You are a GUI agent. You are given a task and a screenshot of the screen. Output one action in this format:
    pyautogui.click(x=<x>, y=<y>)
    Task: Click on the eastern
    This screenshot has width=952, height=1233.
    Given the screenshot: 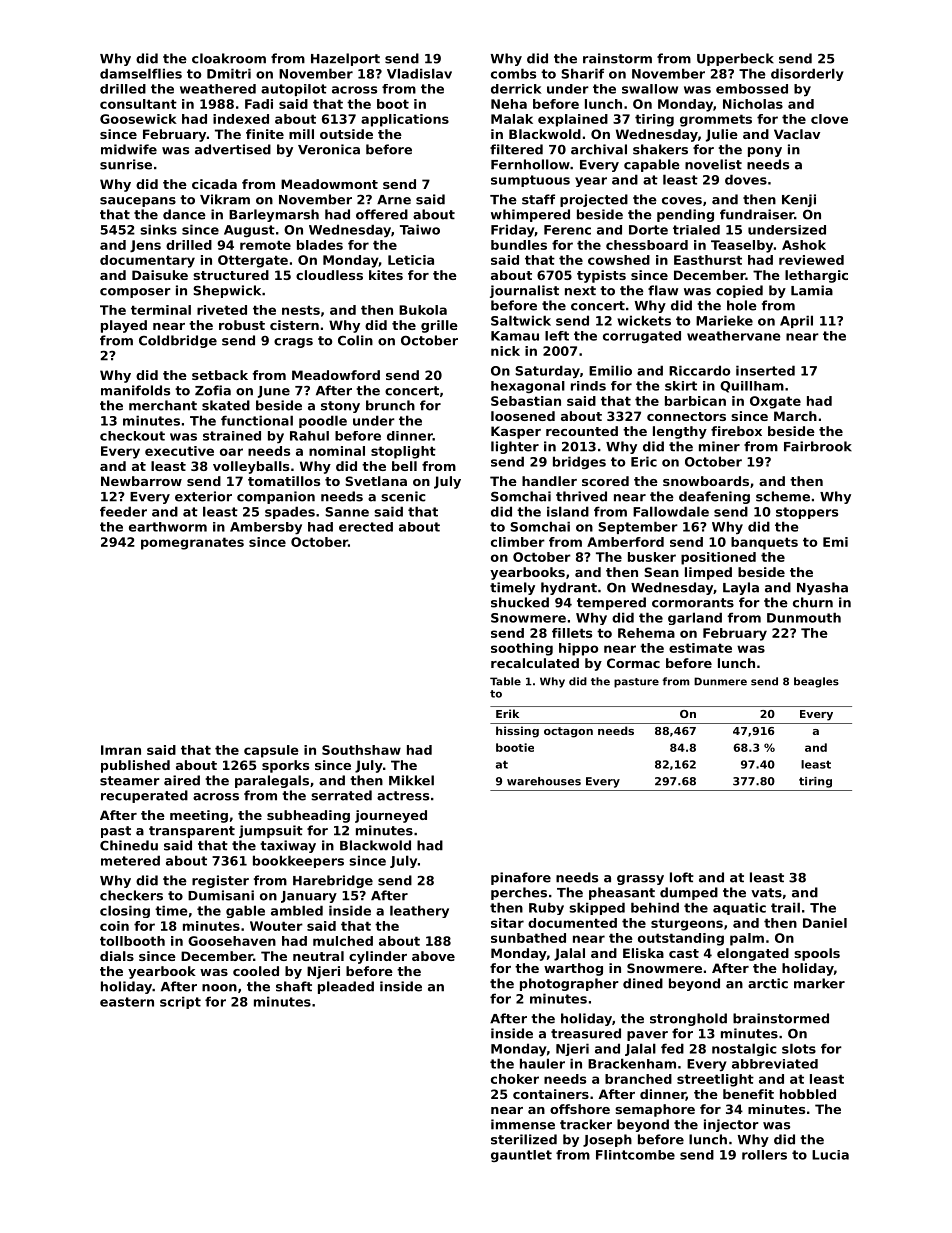 What is the action you would take?
    pyautogui.click(x=127, y=1002)
